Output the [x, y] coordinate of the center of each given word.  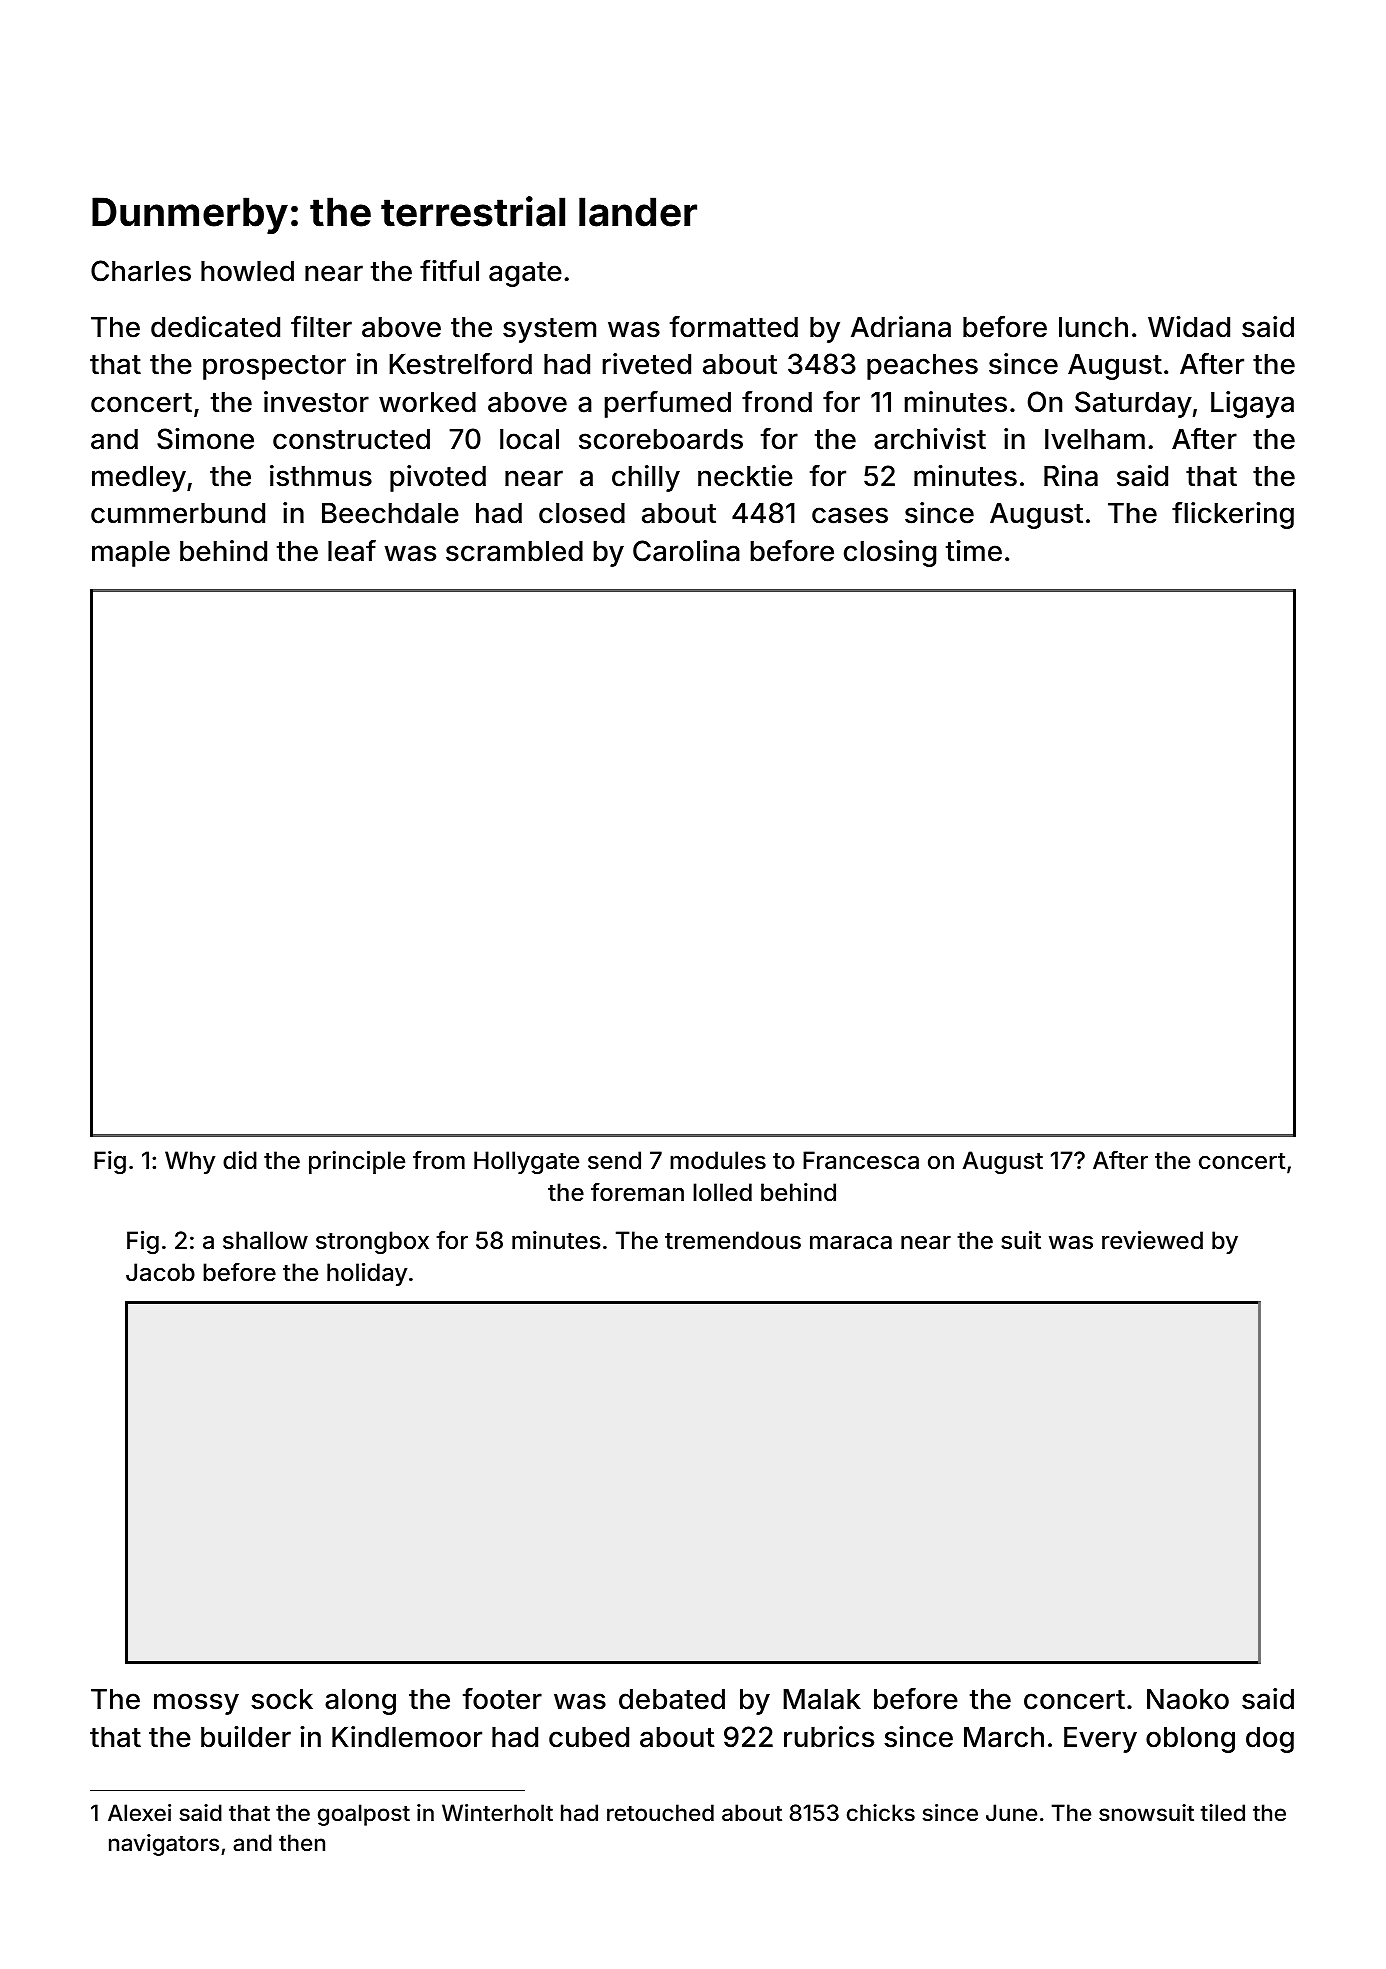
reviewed [1152, 1240]
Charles [141, 271]
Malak [822, 1699]
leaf [352, 551]
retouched [660, 1813]
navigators [164, 1845]
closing [890, 553]
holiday [367, 1274]
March [1004, 1737]
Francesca [861, 1160]
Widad [1189, 327]
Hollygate [526, 1162]
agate [525, 274]
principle [357, 1162]
